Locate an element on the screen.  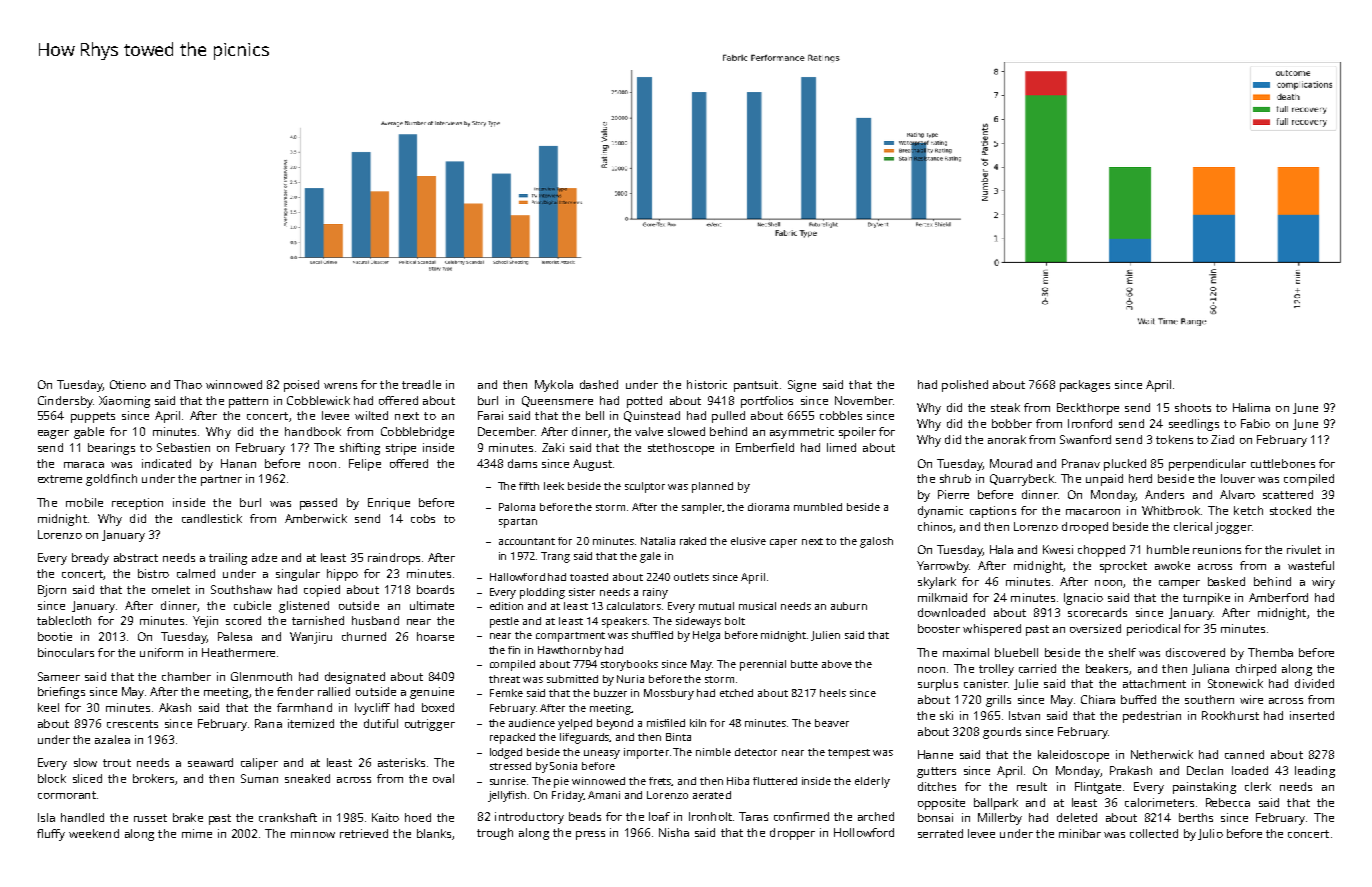
Otieno is located at coordinates (128, 384).
